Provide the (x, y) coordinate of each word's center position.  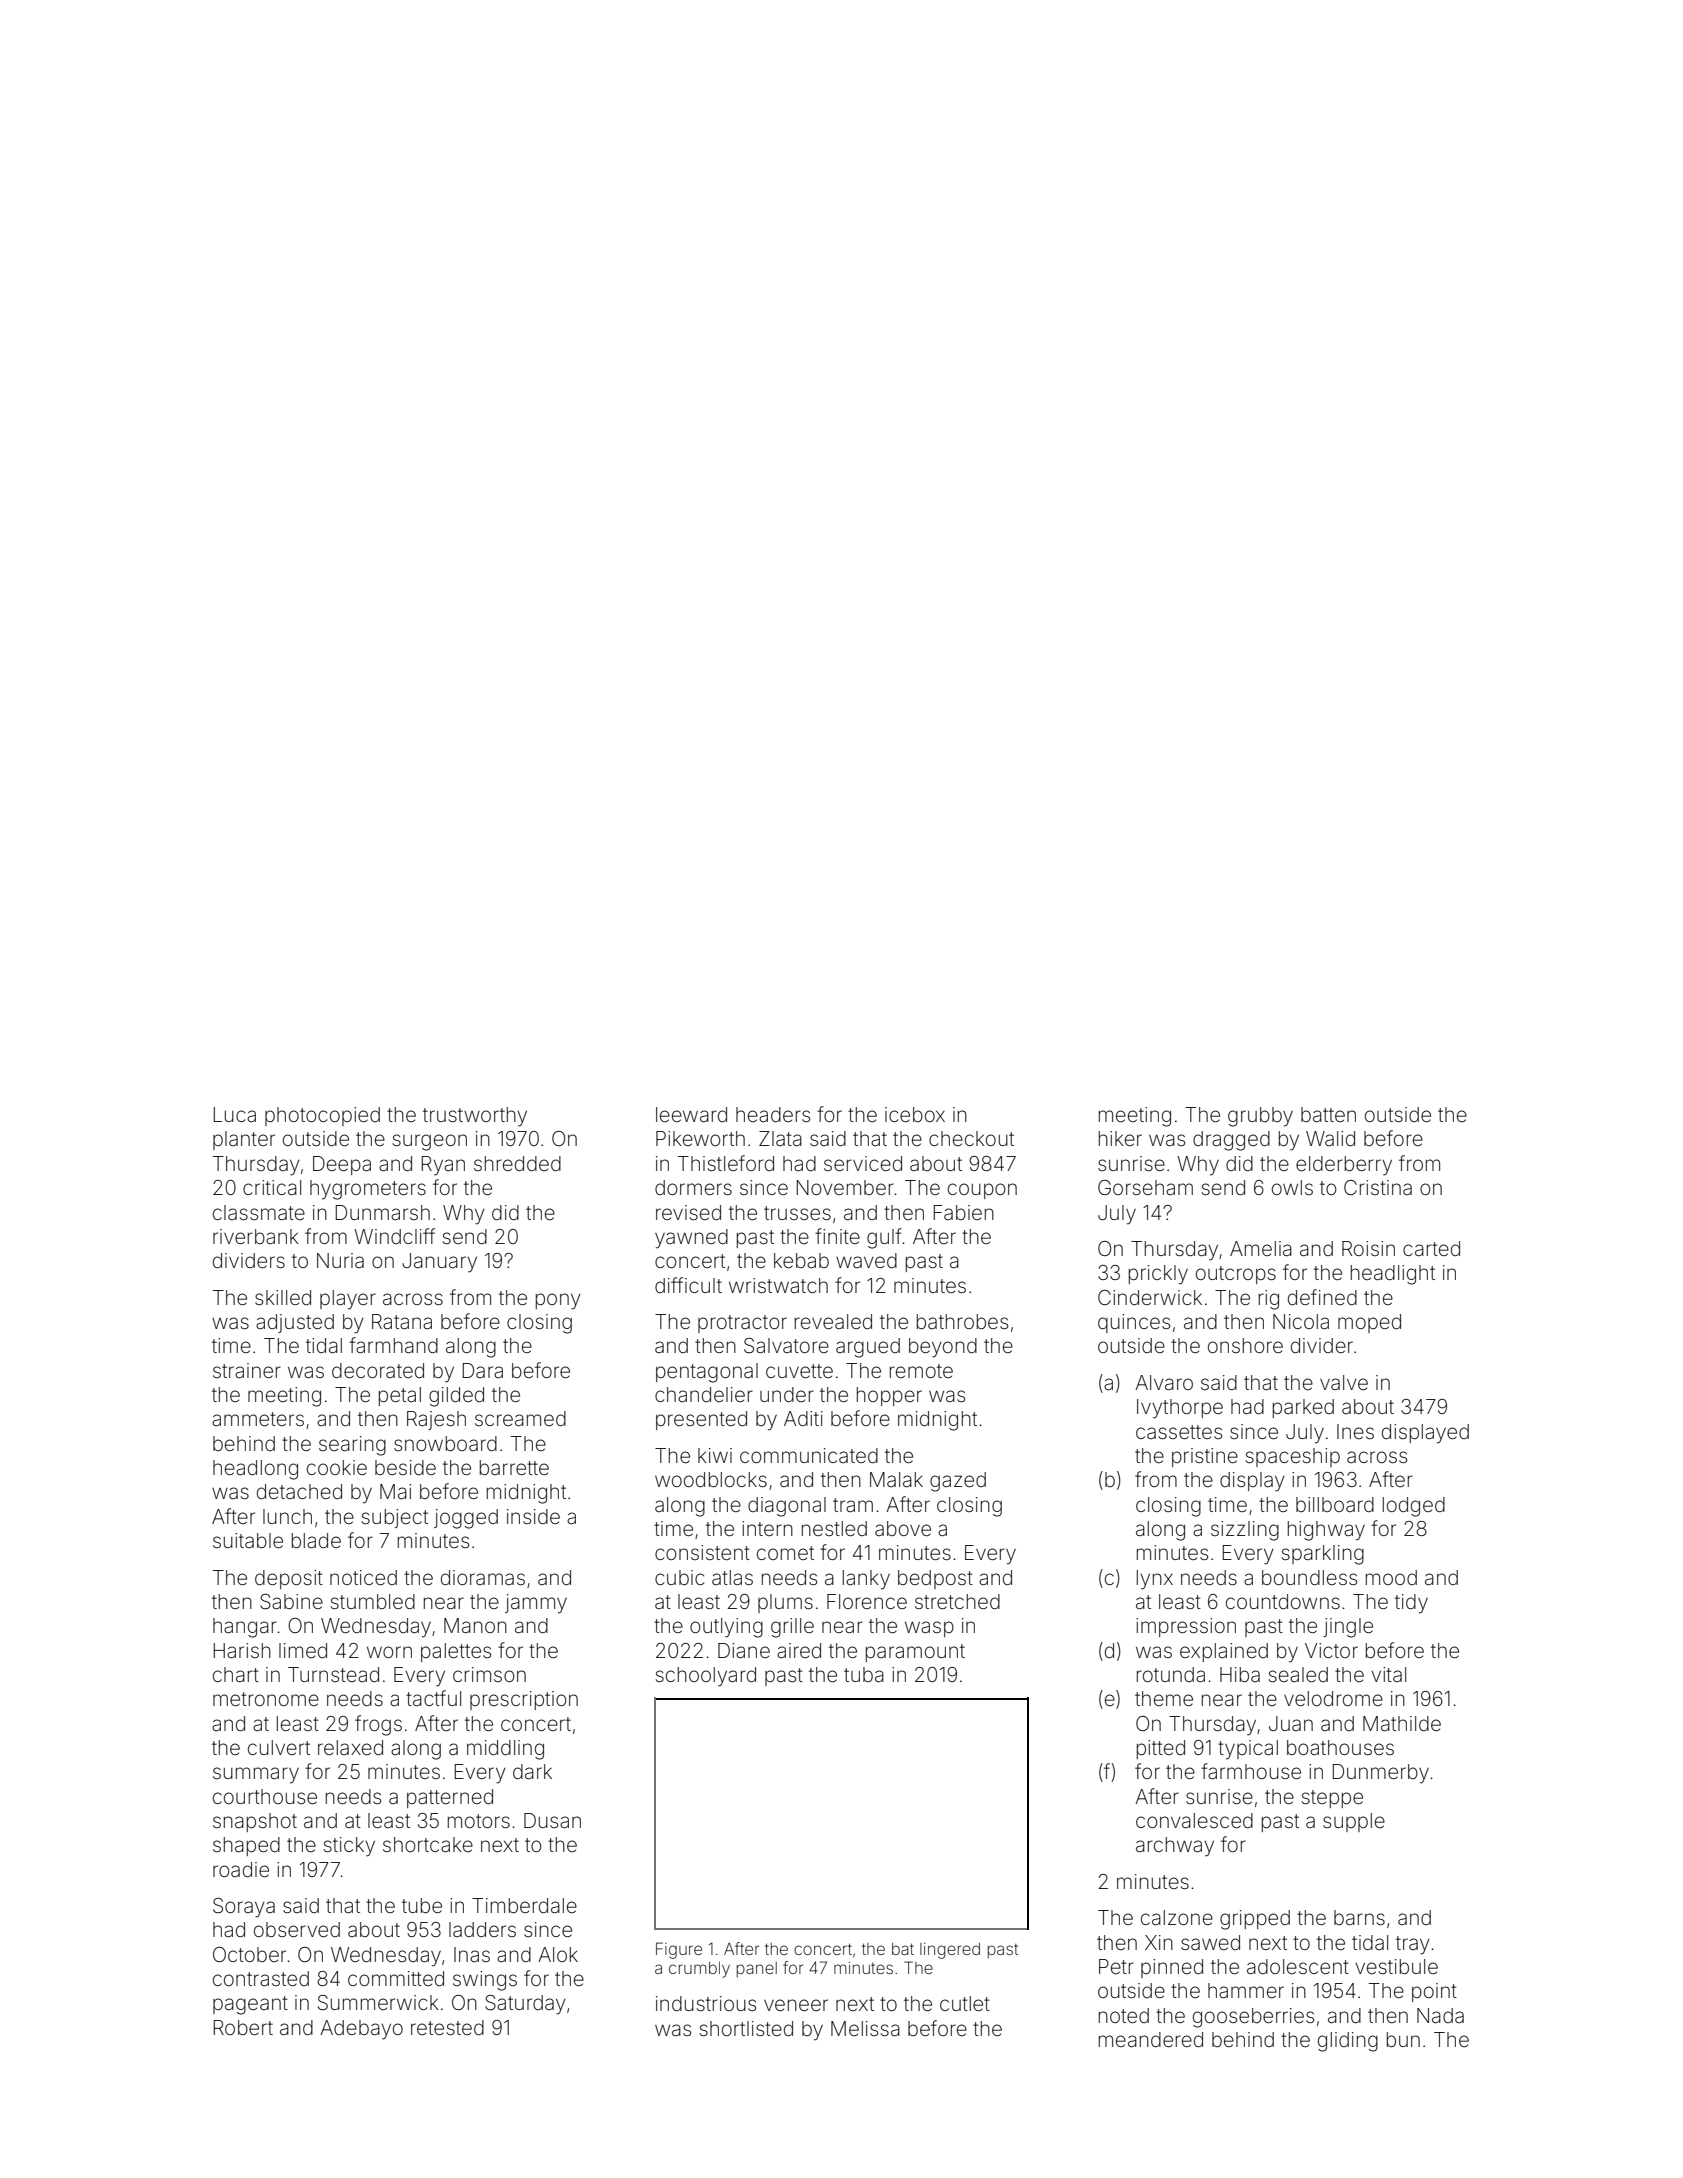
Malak (896, 1479)
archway (1175, 1847)
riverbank (256, 1236)
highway (1326, 1531)
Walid (1330, 1138)
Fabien (963, 1212)
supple (1354, 1822)
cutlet (965, 2003)
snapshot (255, 1822)
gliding (1348, 2042)
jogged (466, 1519)
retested (447, 2027)
